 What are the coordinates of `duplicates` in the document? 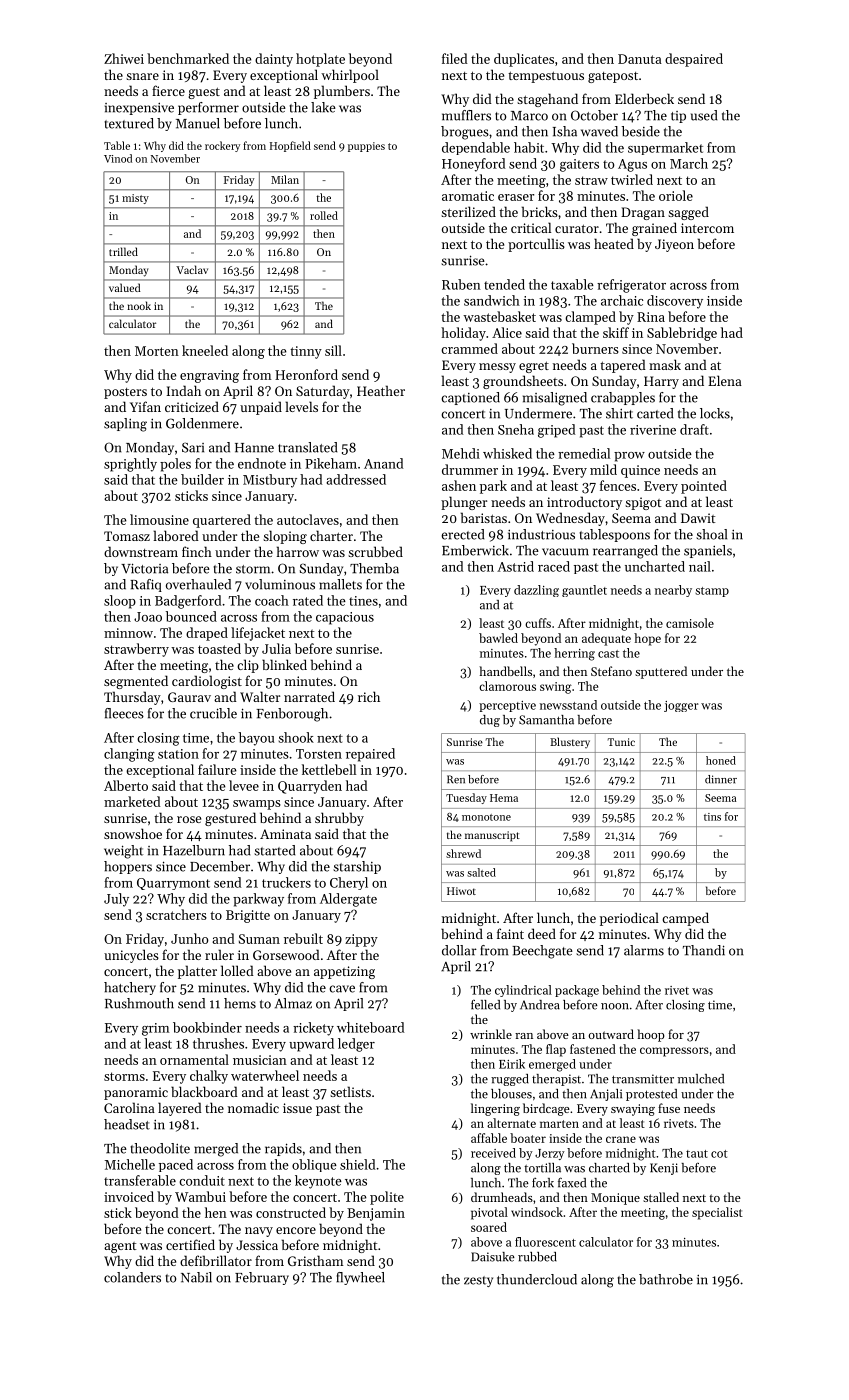 It's located at (524, 60).
